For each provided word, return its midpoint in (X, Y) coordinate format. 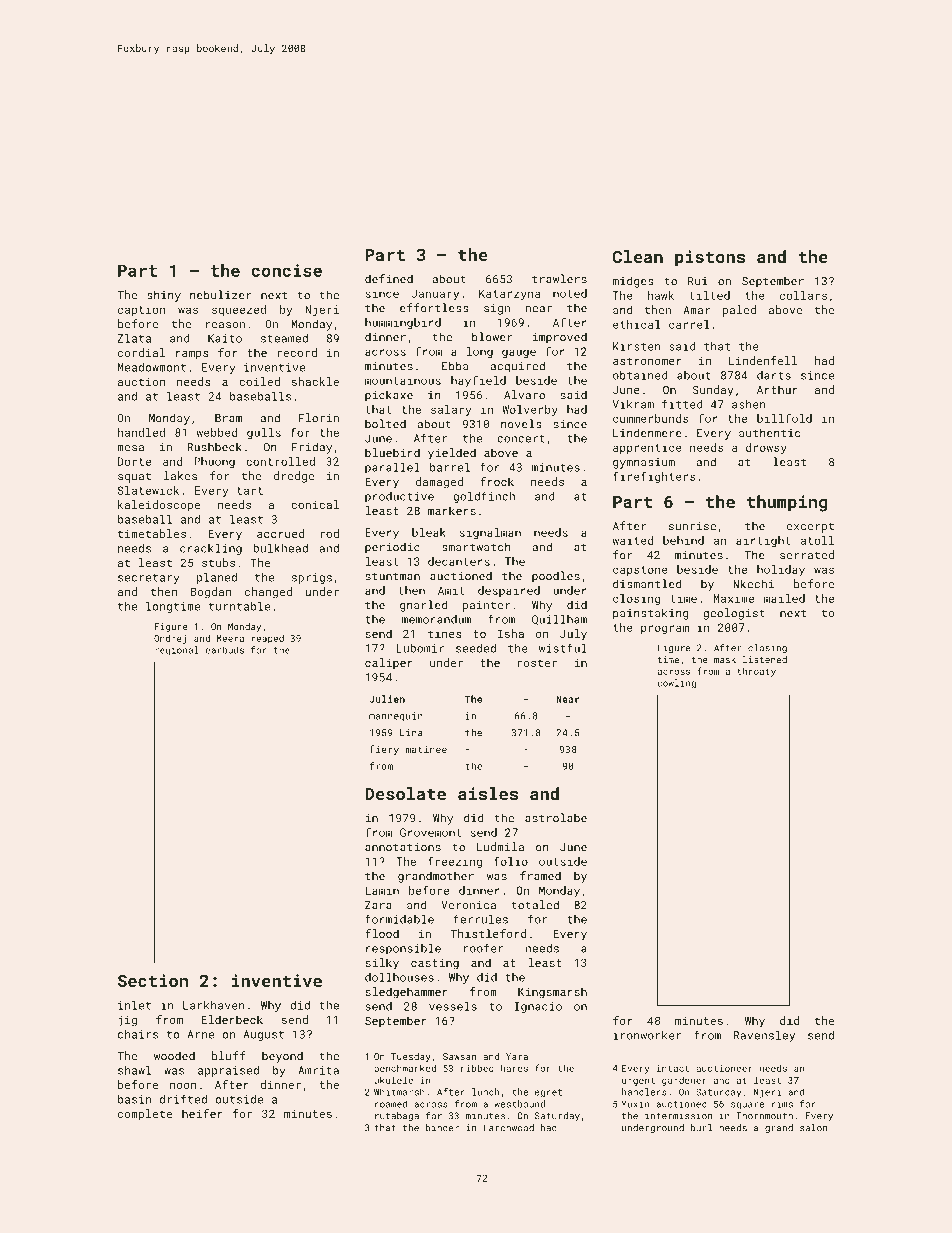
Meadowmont (152, 367)
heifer (202, 1113)
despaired (509, 591)
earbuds (224, 650)
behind (683, 540)
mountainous (403, 380)
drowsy (766, 448)
